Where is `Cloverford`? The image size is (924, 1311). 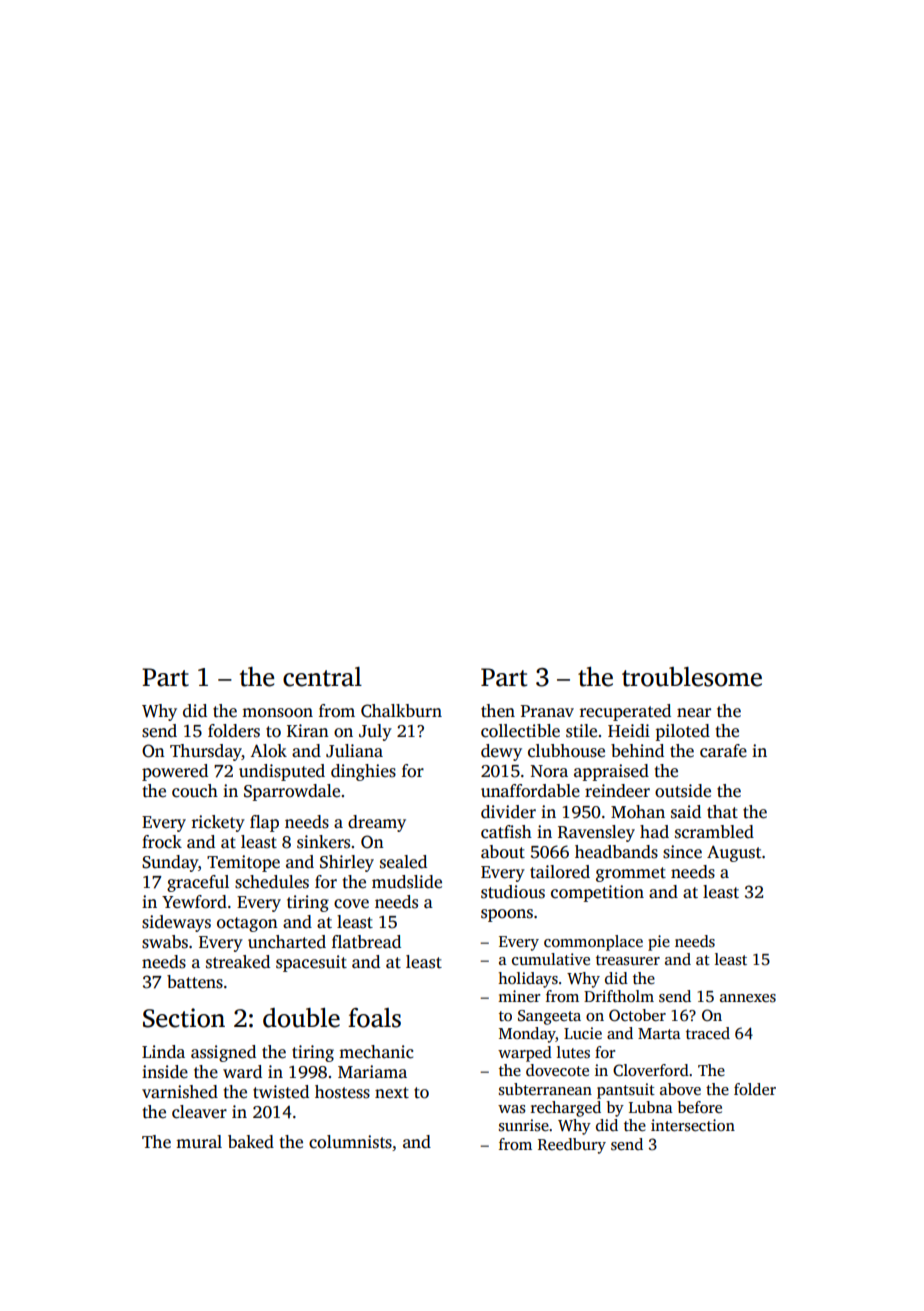 Cloverford is located at coordinates (651, 1070).
